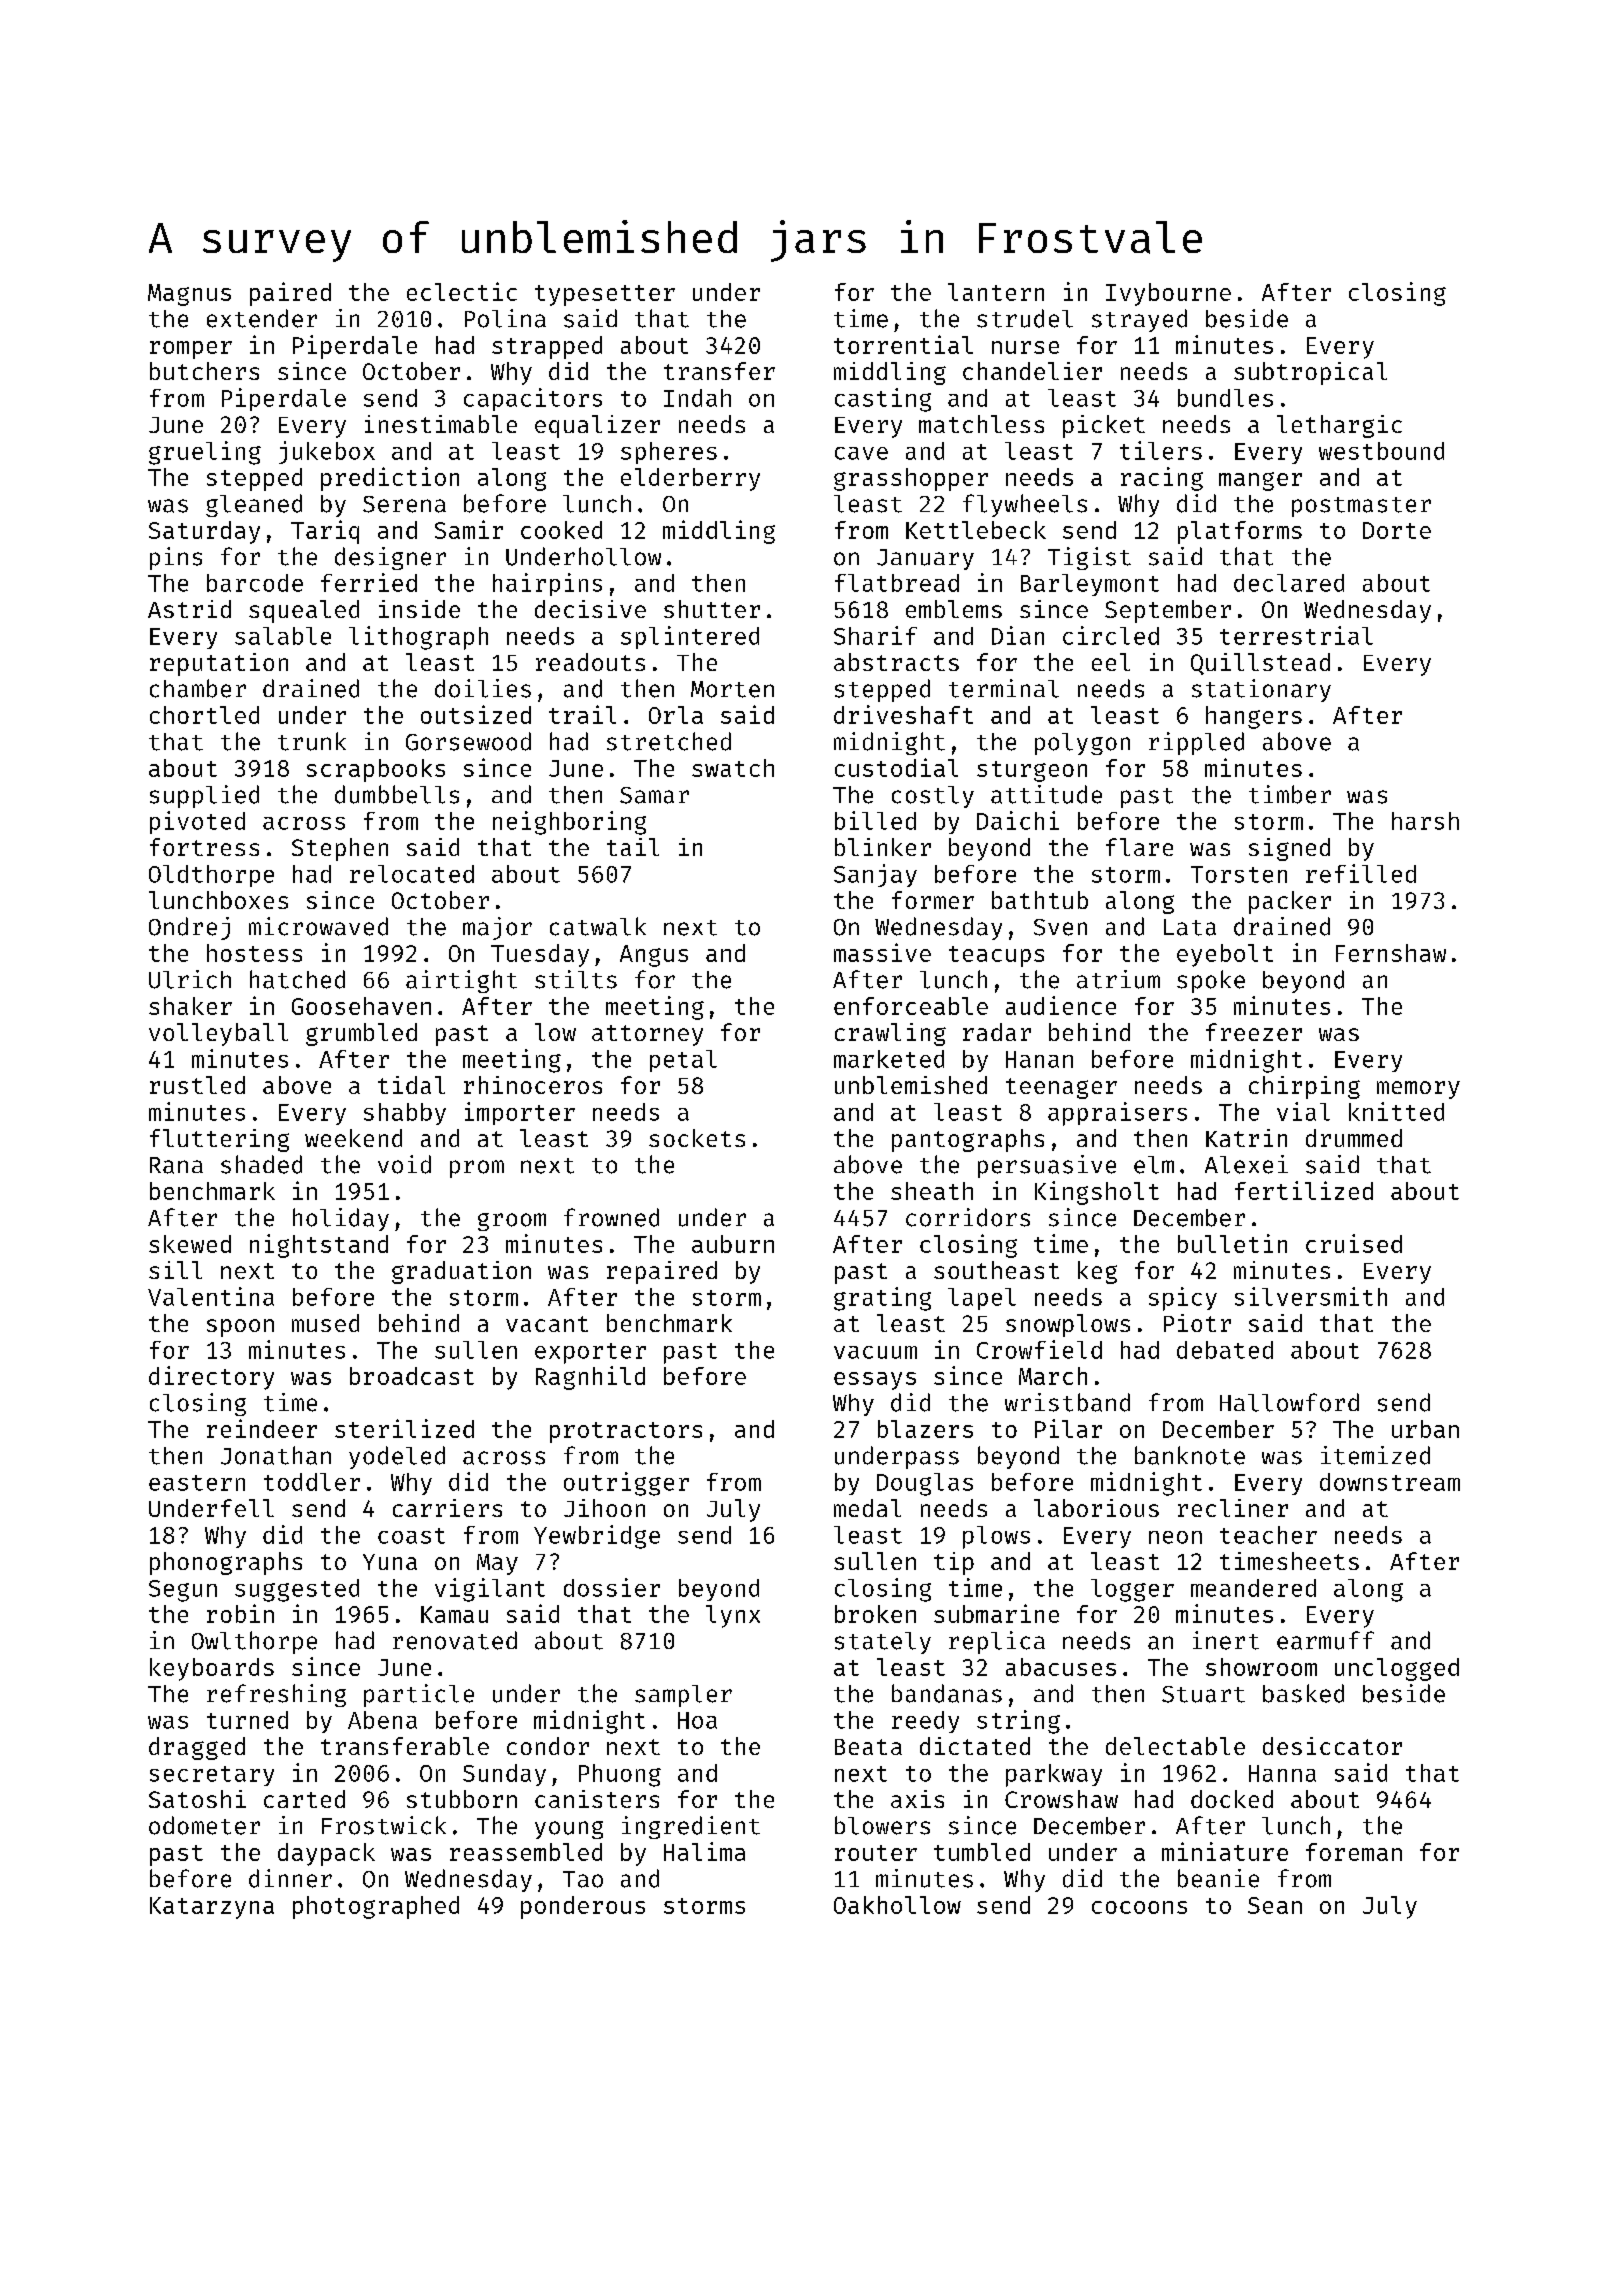 The height and width of the screenshot is (2292, 1620). Describe the element at coordinates (1425, 821) in the screenshot. I see `harsh` at that location.
